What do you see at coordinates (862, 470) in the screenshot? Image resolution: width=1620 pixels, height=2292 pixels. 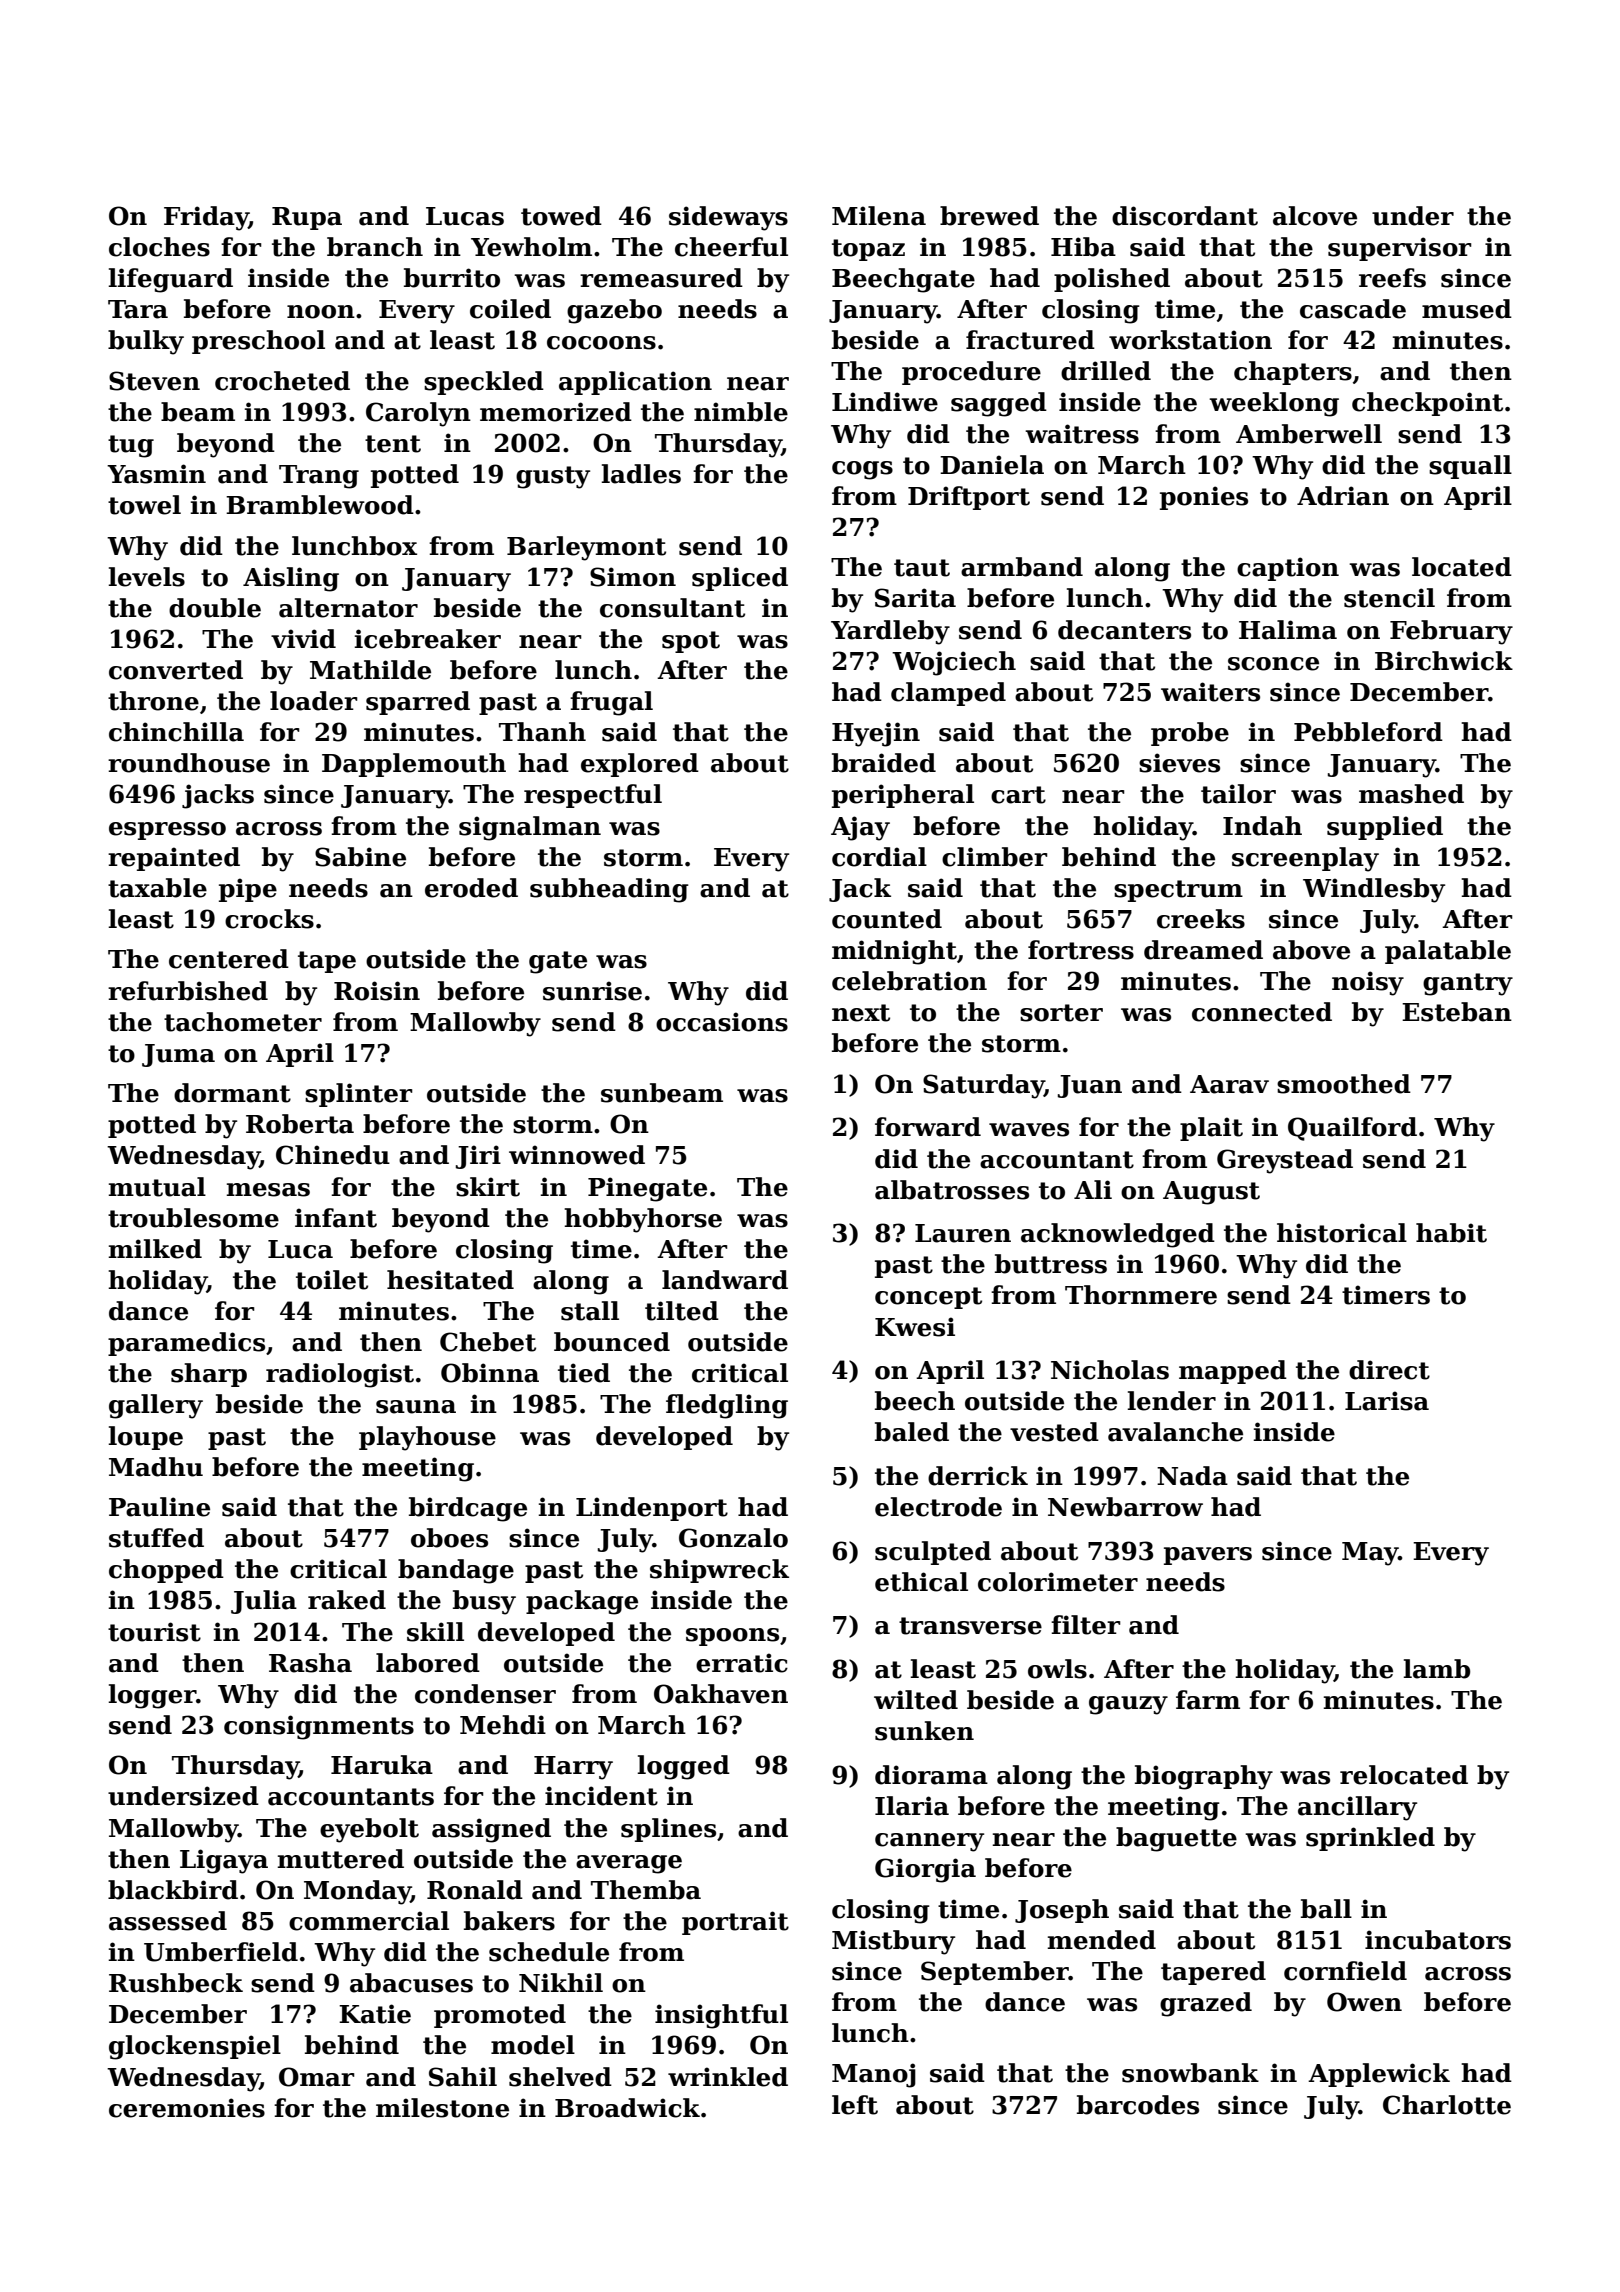 I see `cogs` at bounding box center [862, 470].
